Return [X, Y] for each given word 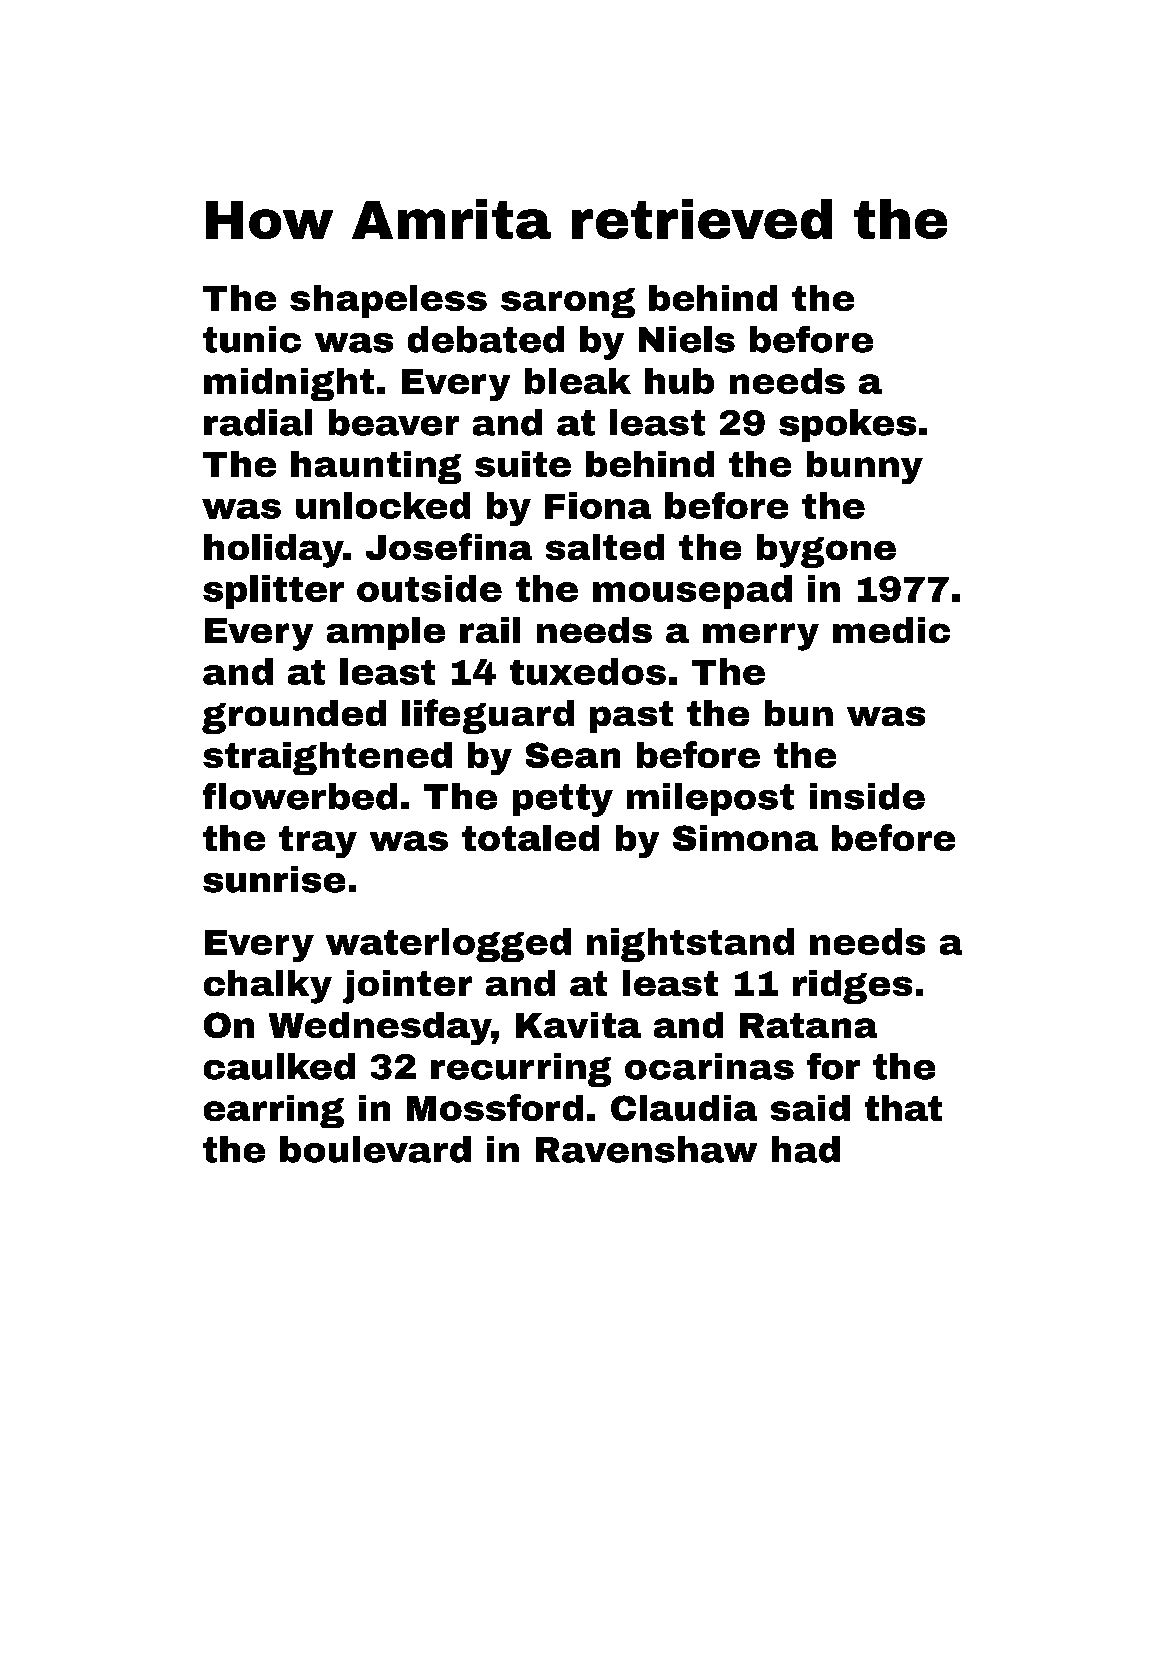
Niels [687, 339]
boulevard [375, 1149]
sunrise [274, 879]
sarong [568, 303]
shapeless [388, 301]
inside [867, 796]
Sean [573, 755]
